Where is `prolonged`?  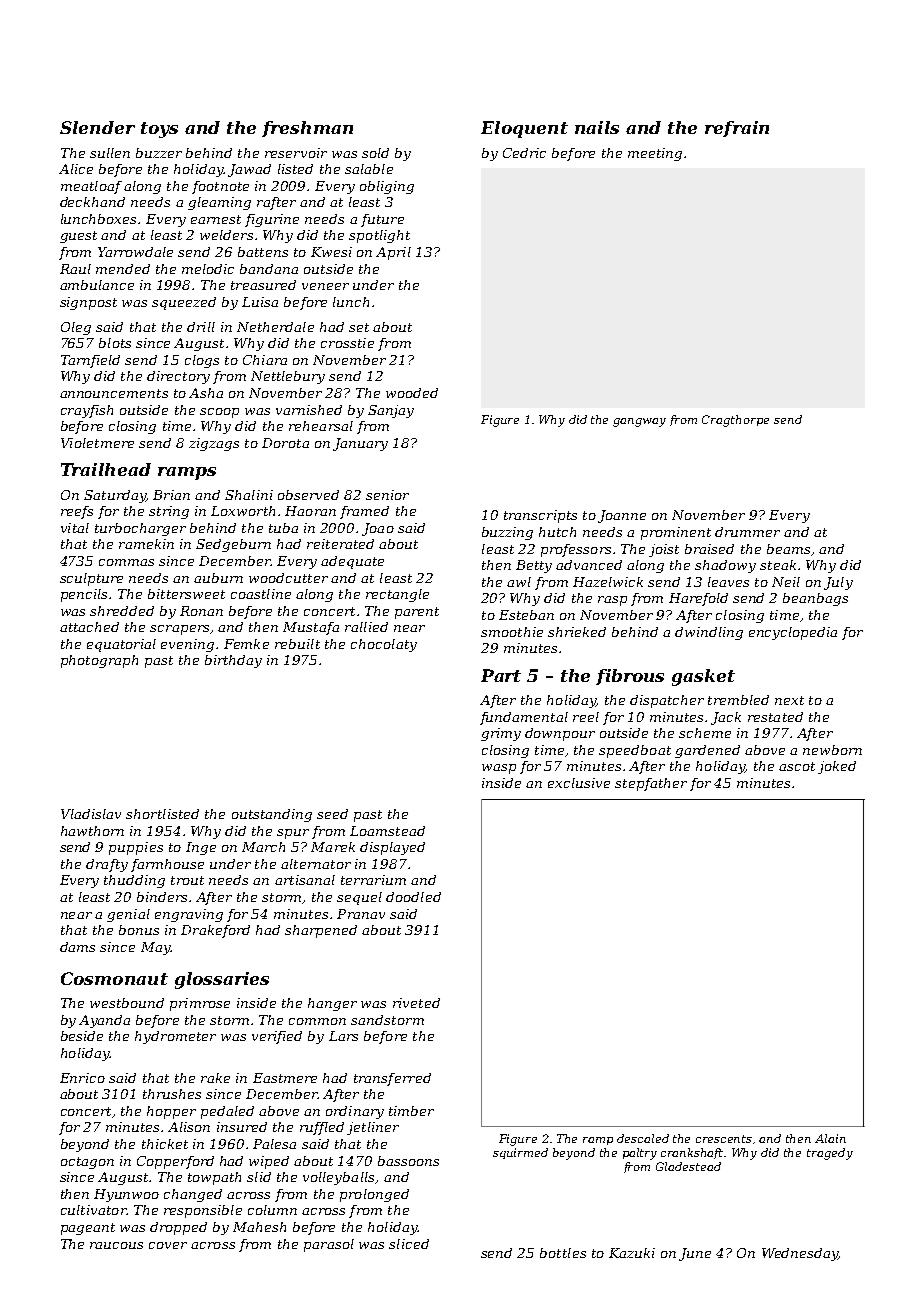
prolonged is located at coordinates (374, 1195).
